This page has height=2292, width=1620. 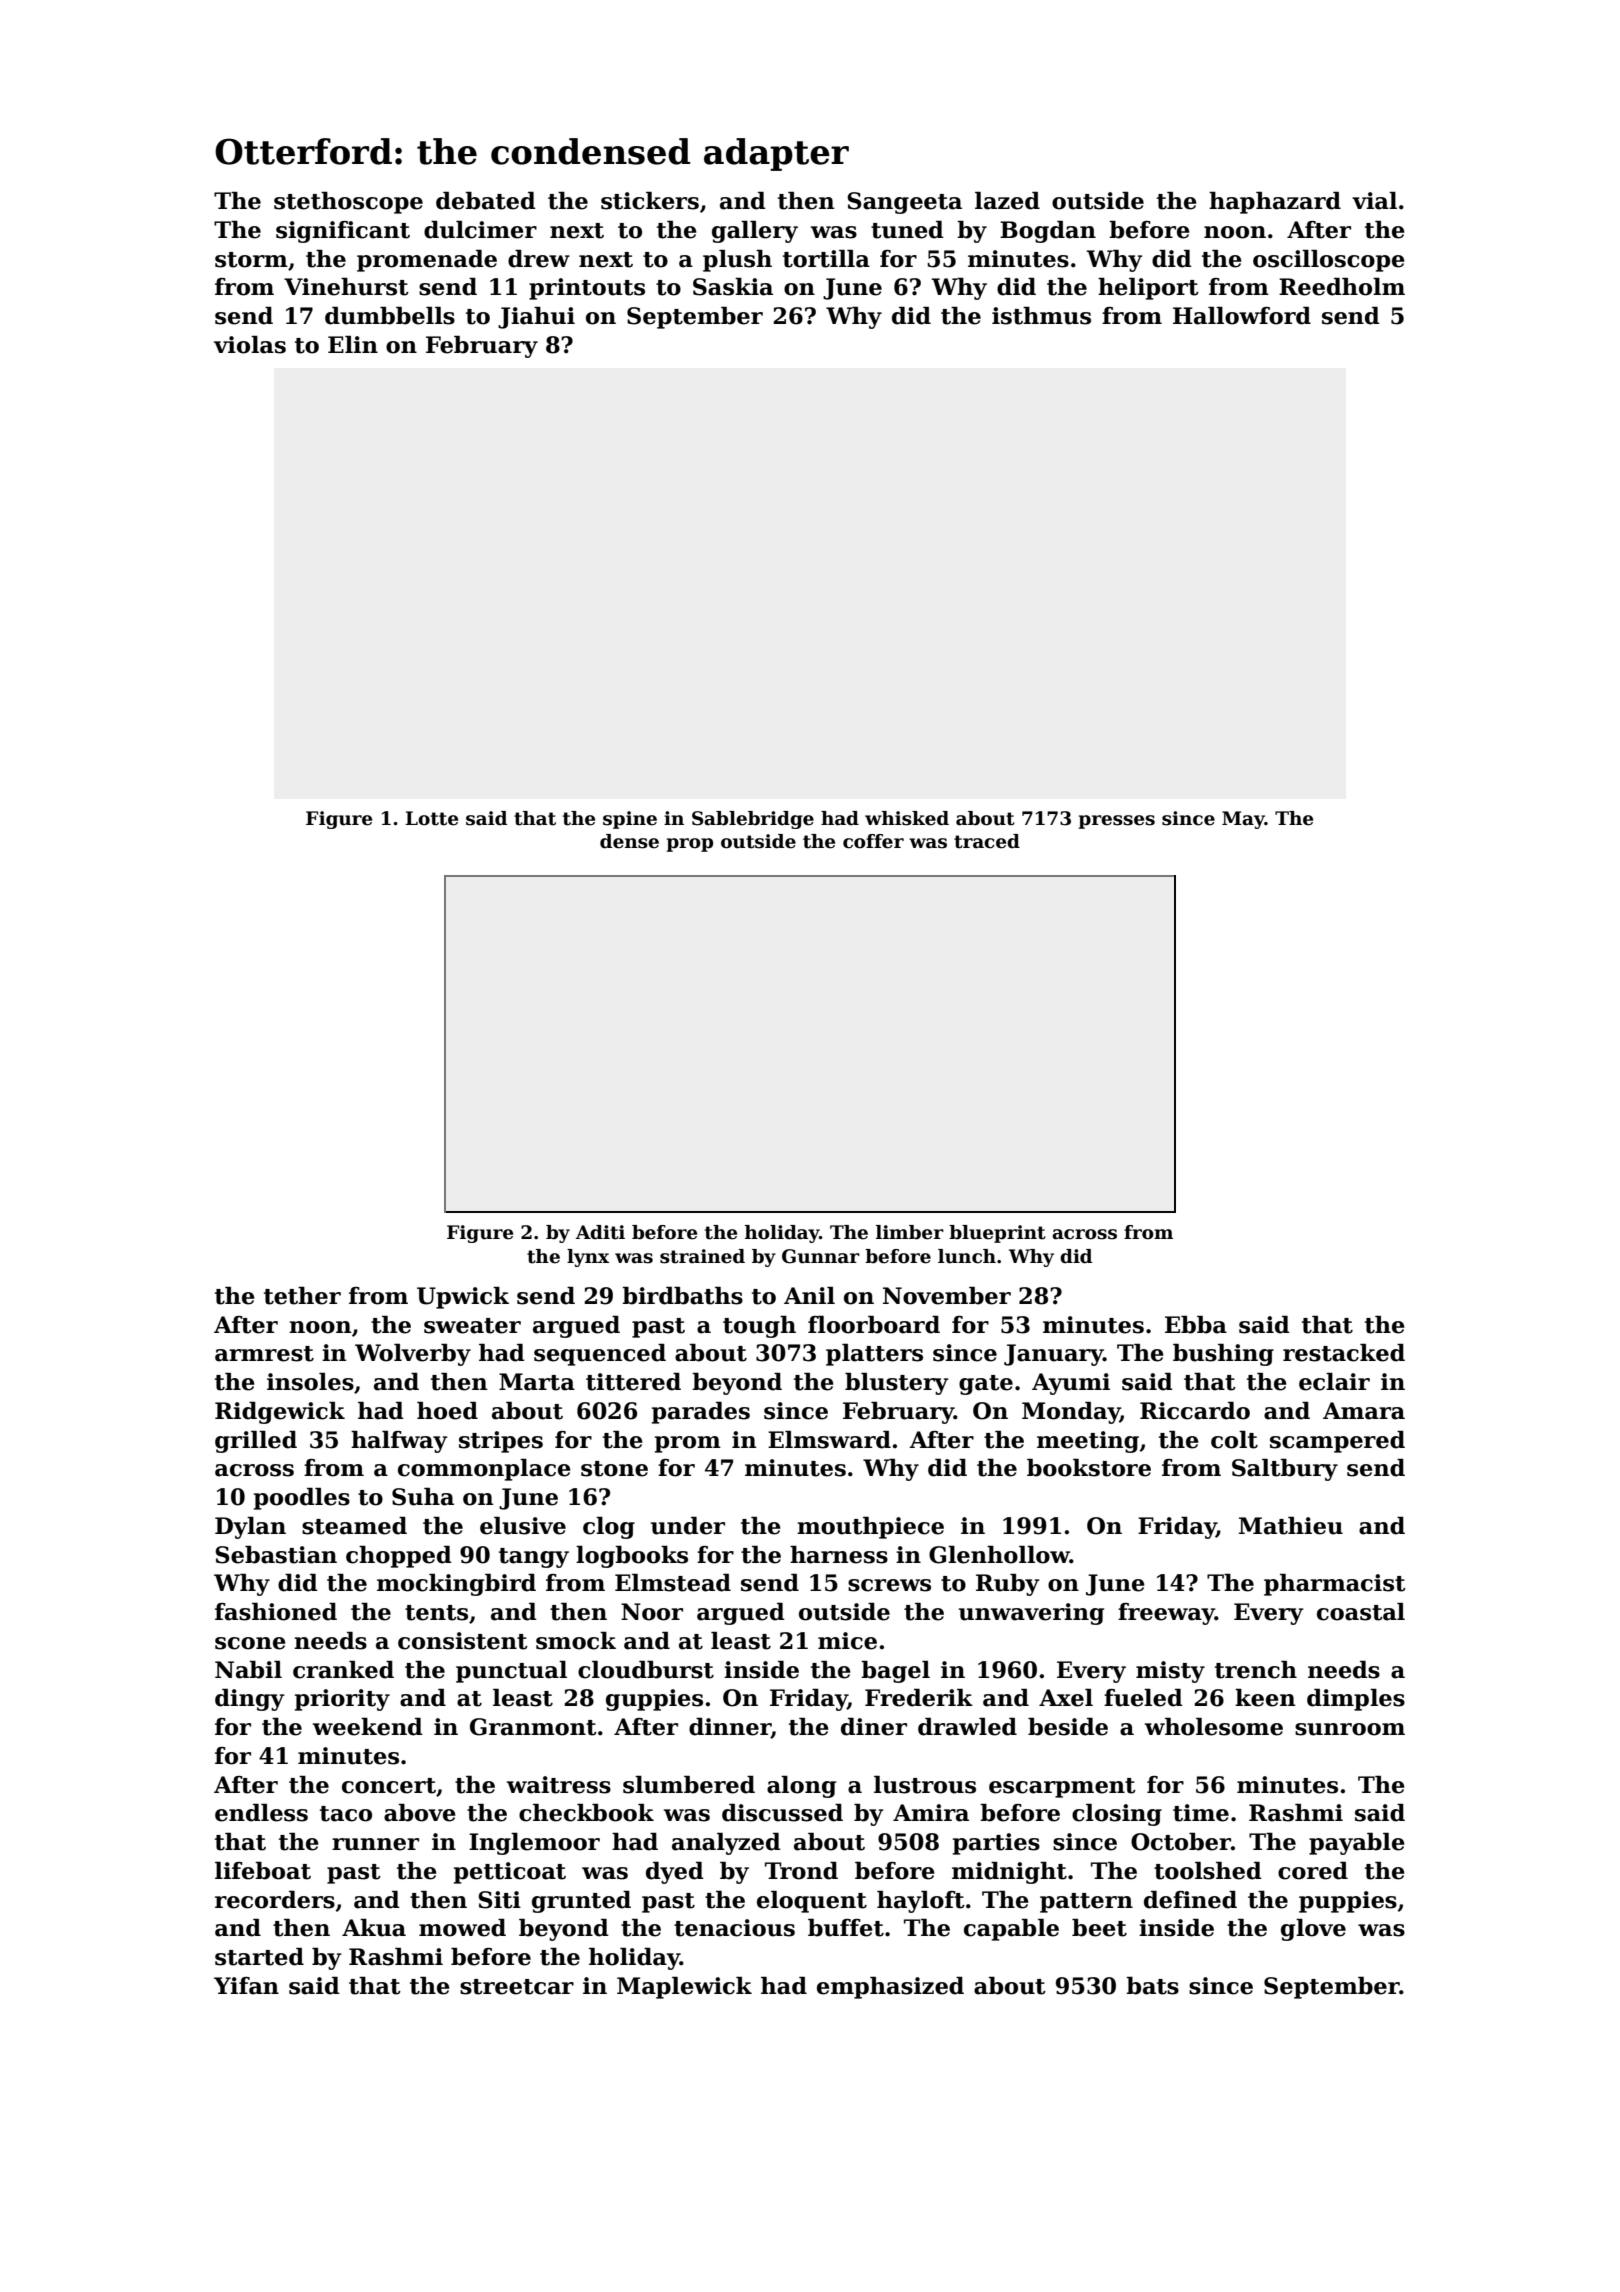 I want to click on Elin, so click(x=353, y=344).
